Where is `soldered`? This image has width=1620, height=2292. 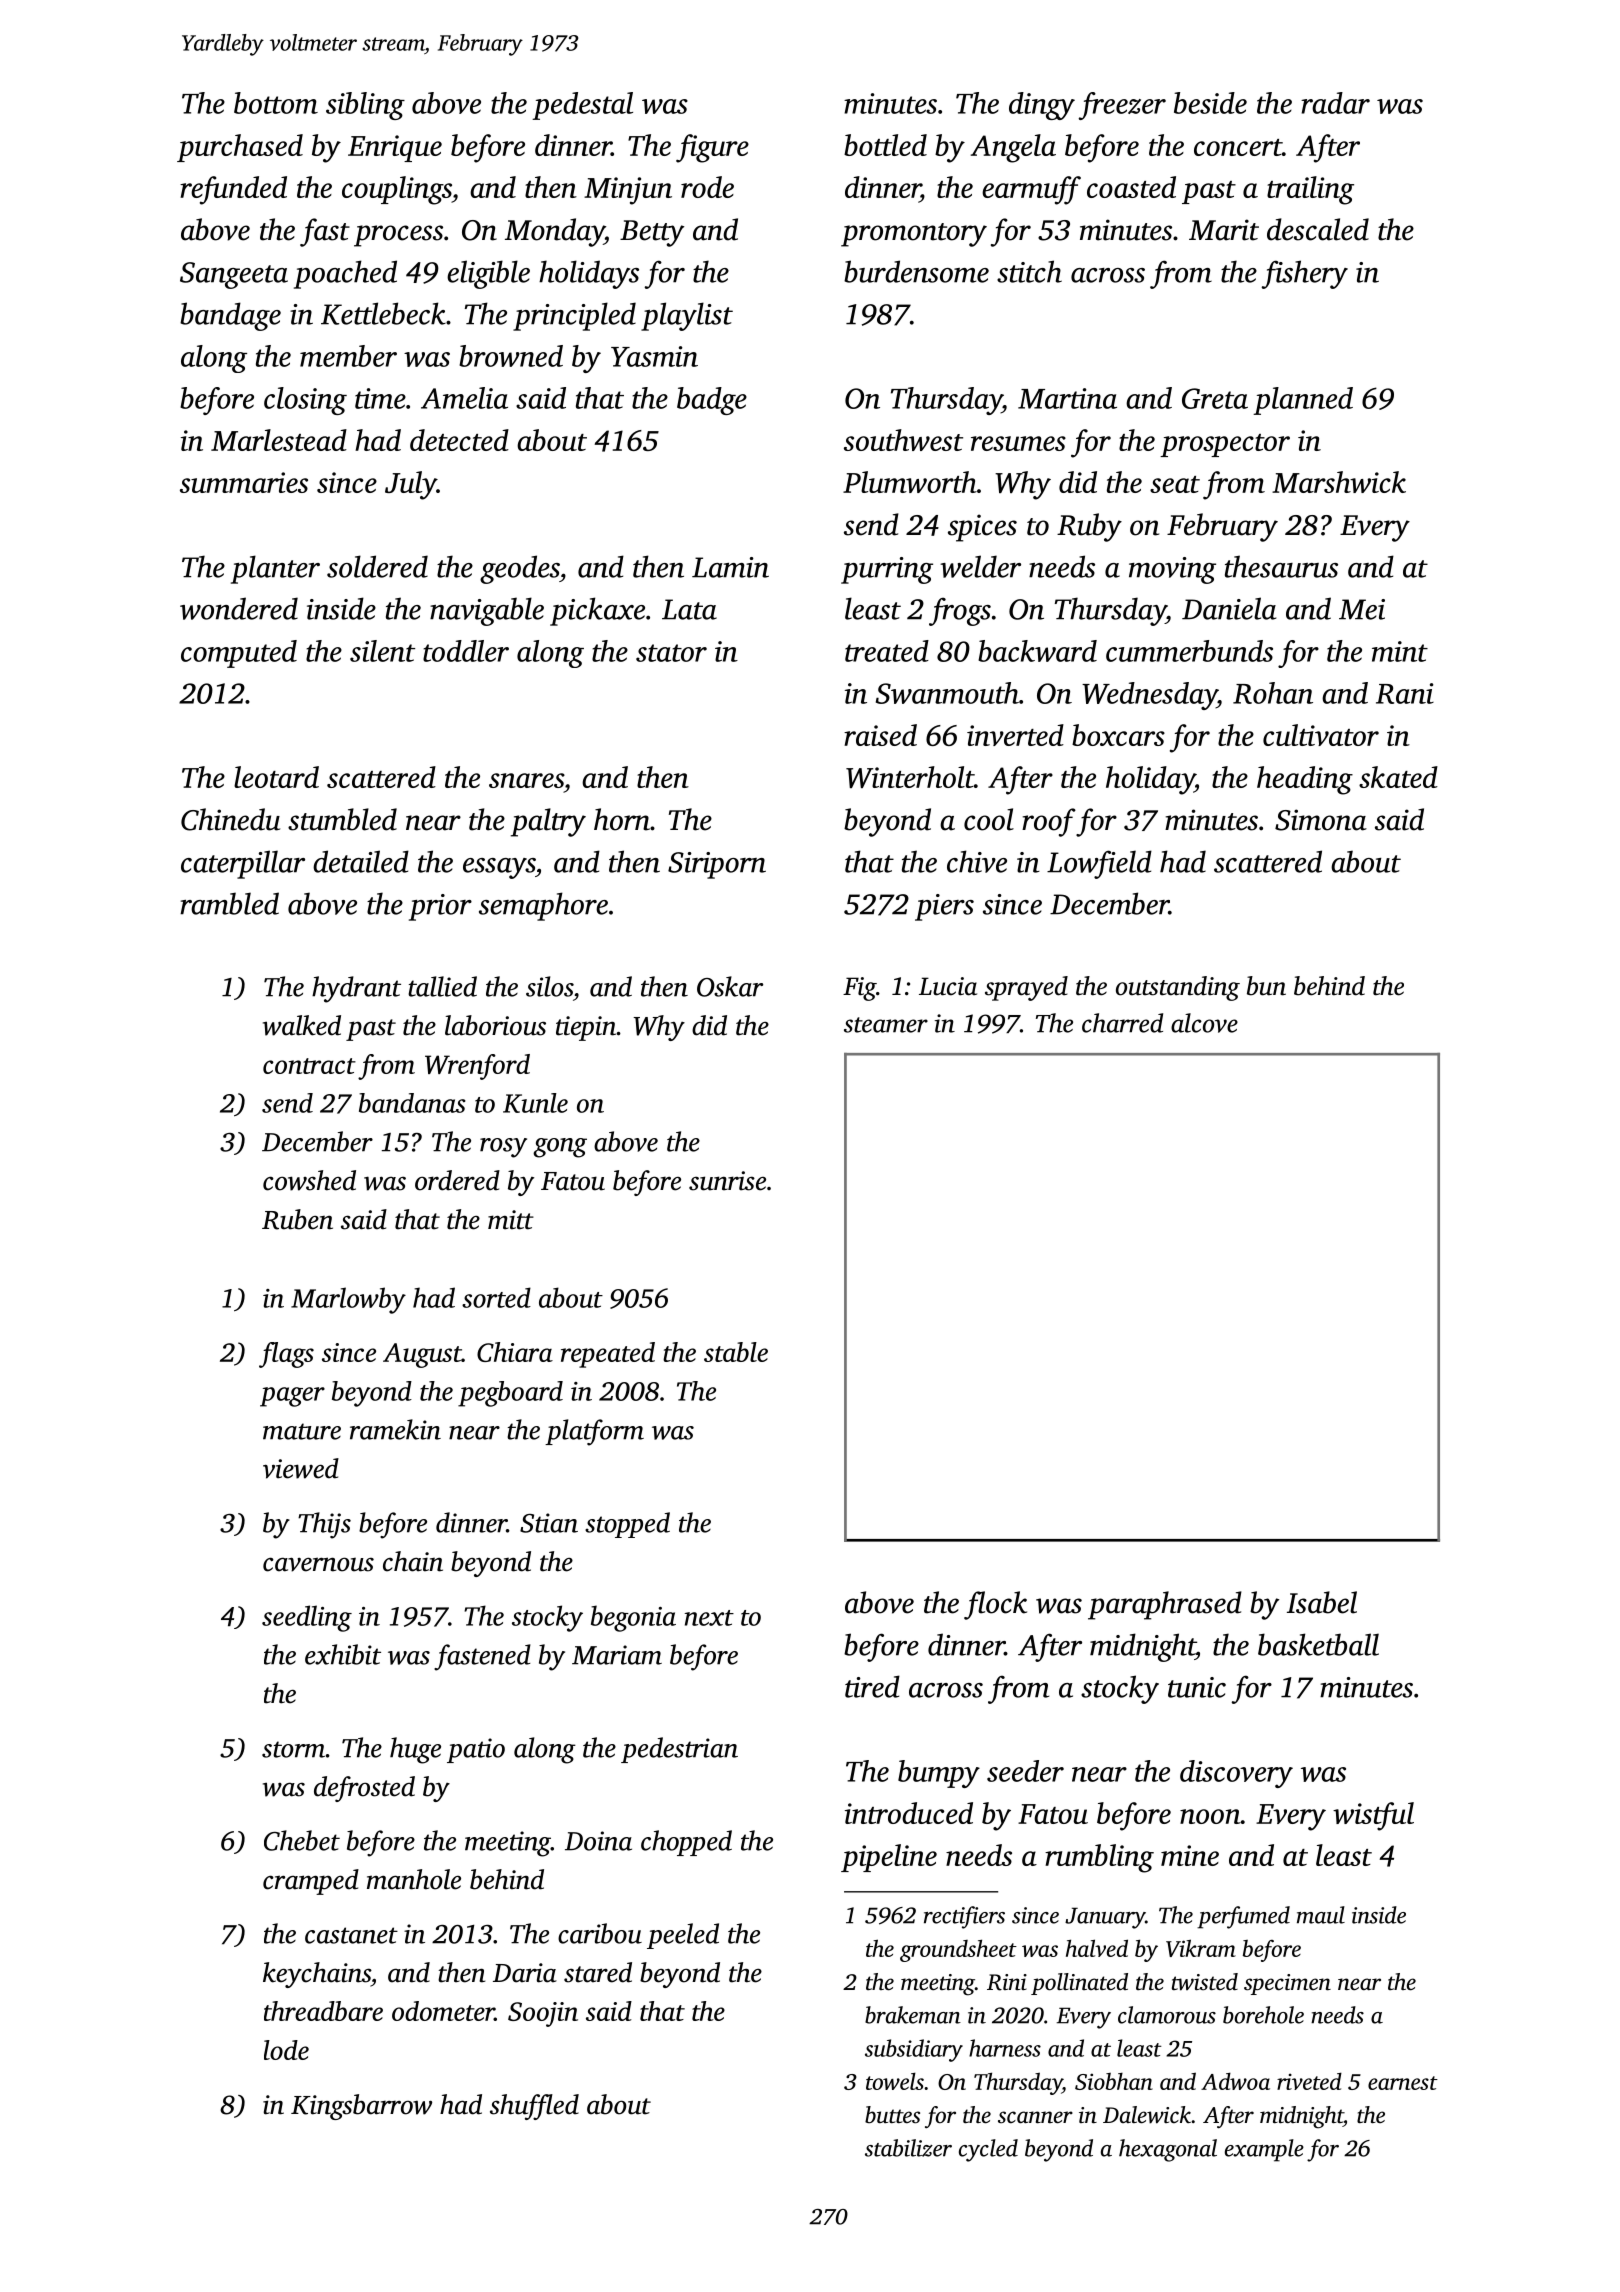
soldered is located at coordinates (377, 566).
